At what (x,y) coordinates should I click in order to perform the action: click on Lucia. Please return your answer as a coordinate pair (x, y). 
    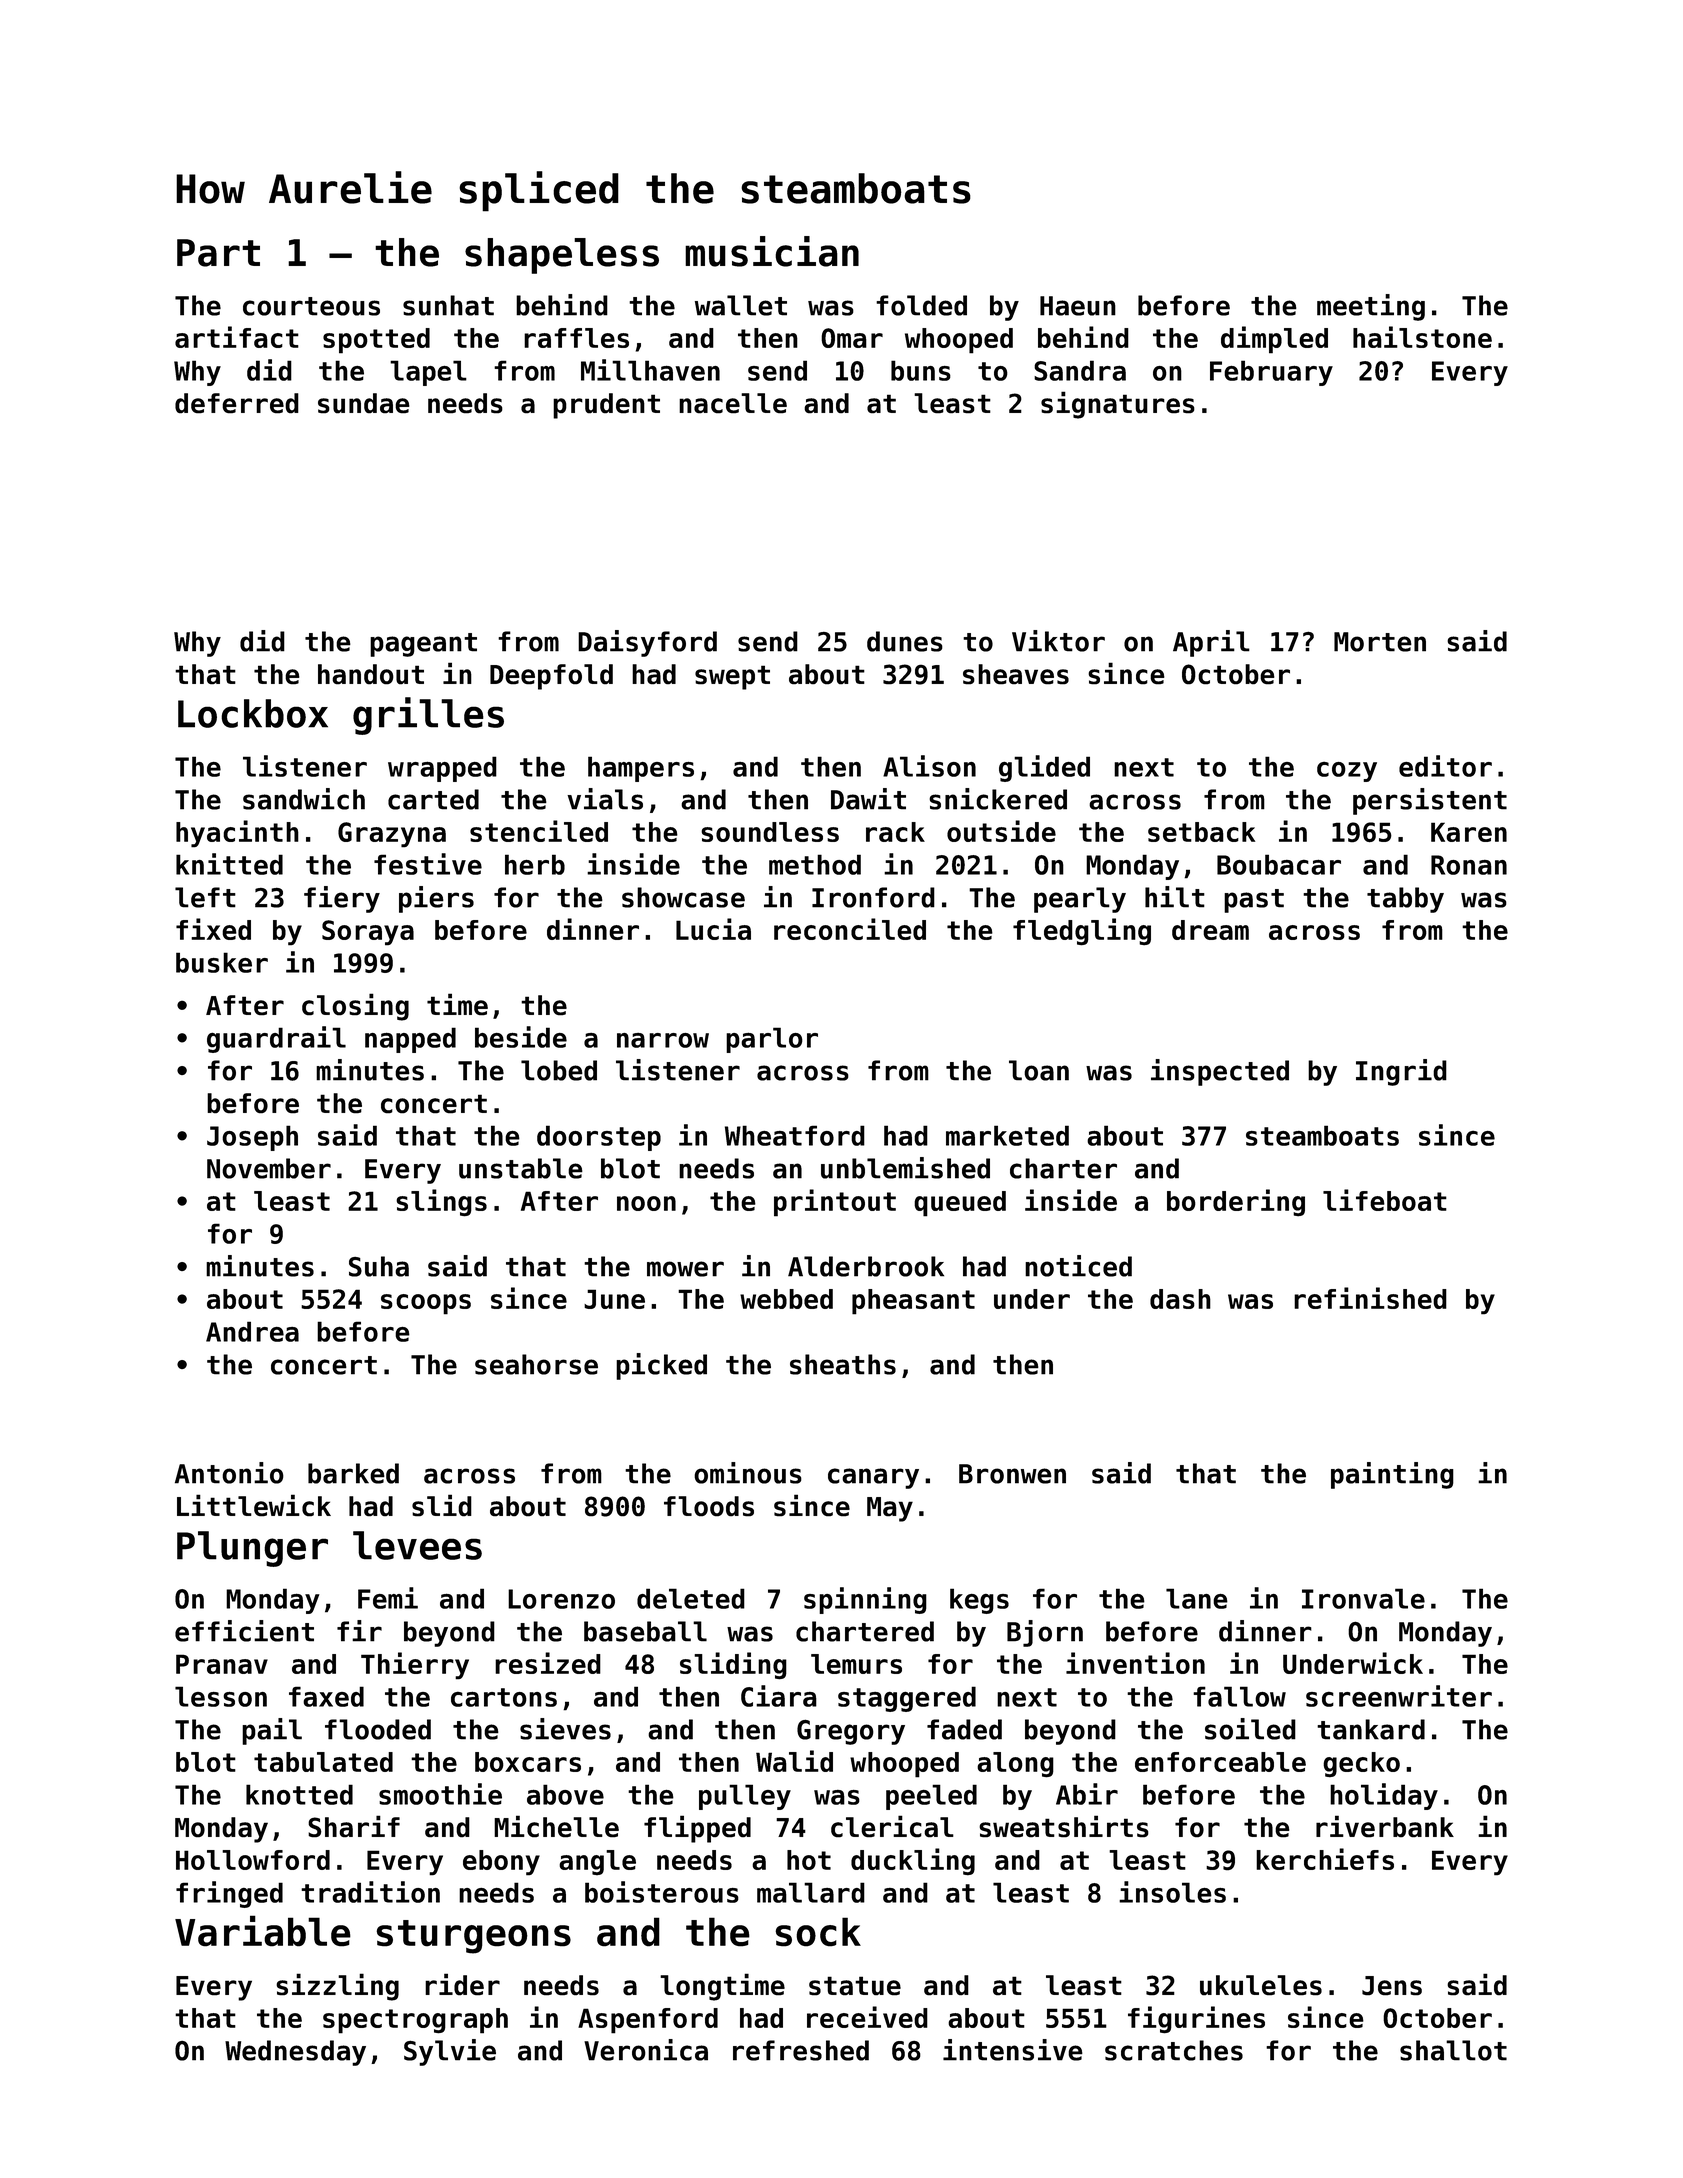
    Looking at the image, I should click on (713, 929).
